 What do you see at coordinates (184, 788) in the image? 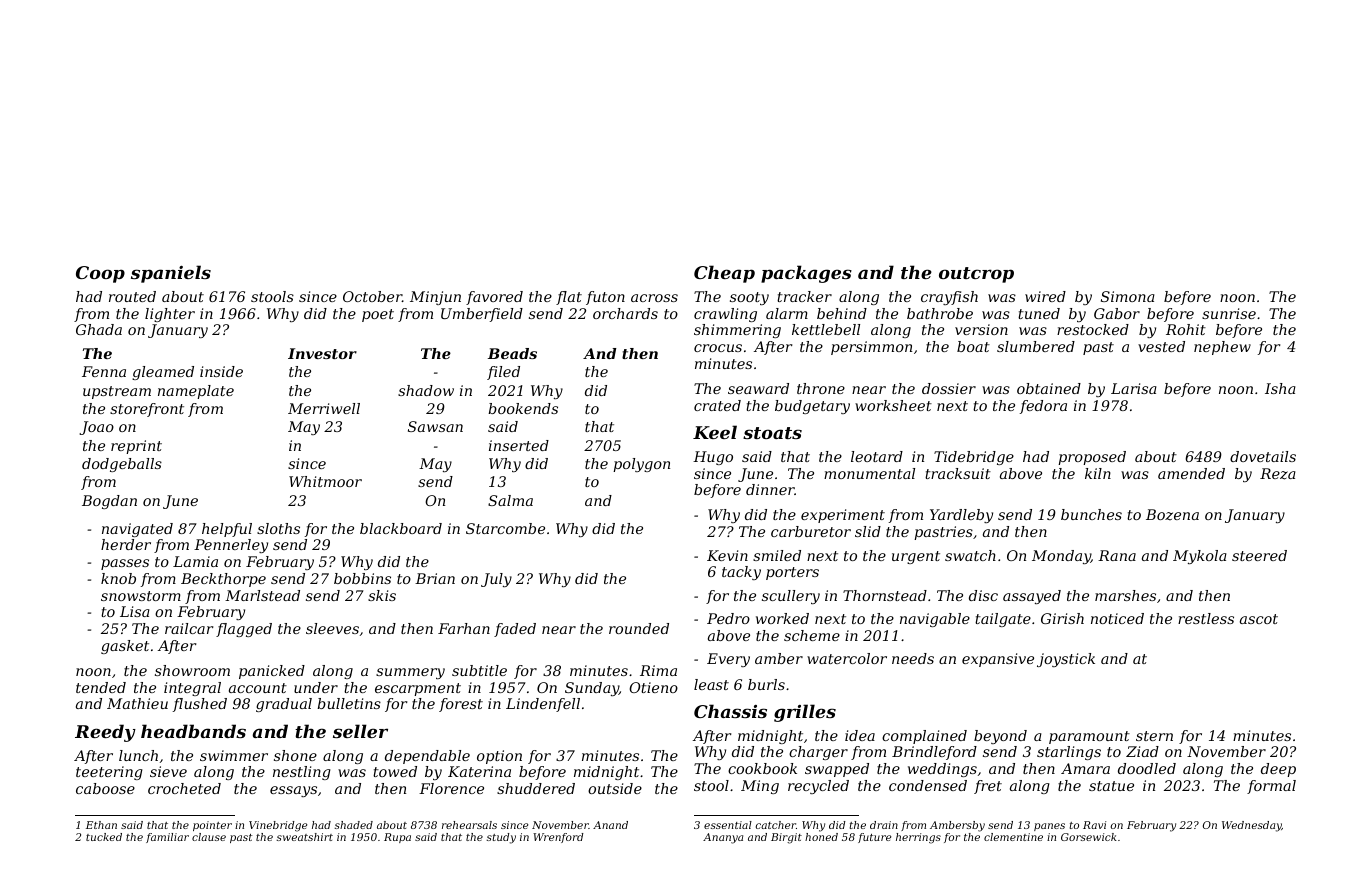
I see `crocheted` at bounding box center [184, 788].
